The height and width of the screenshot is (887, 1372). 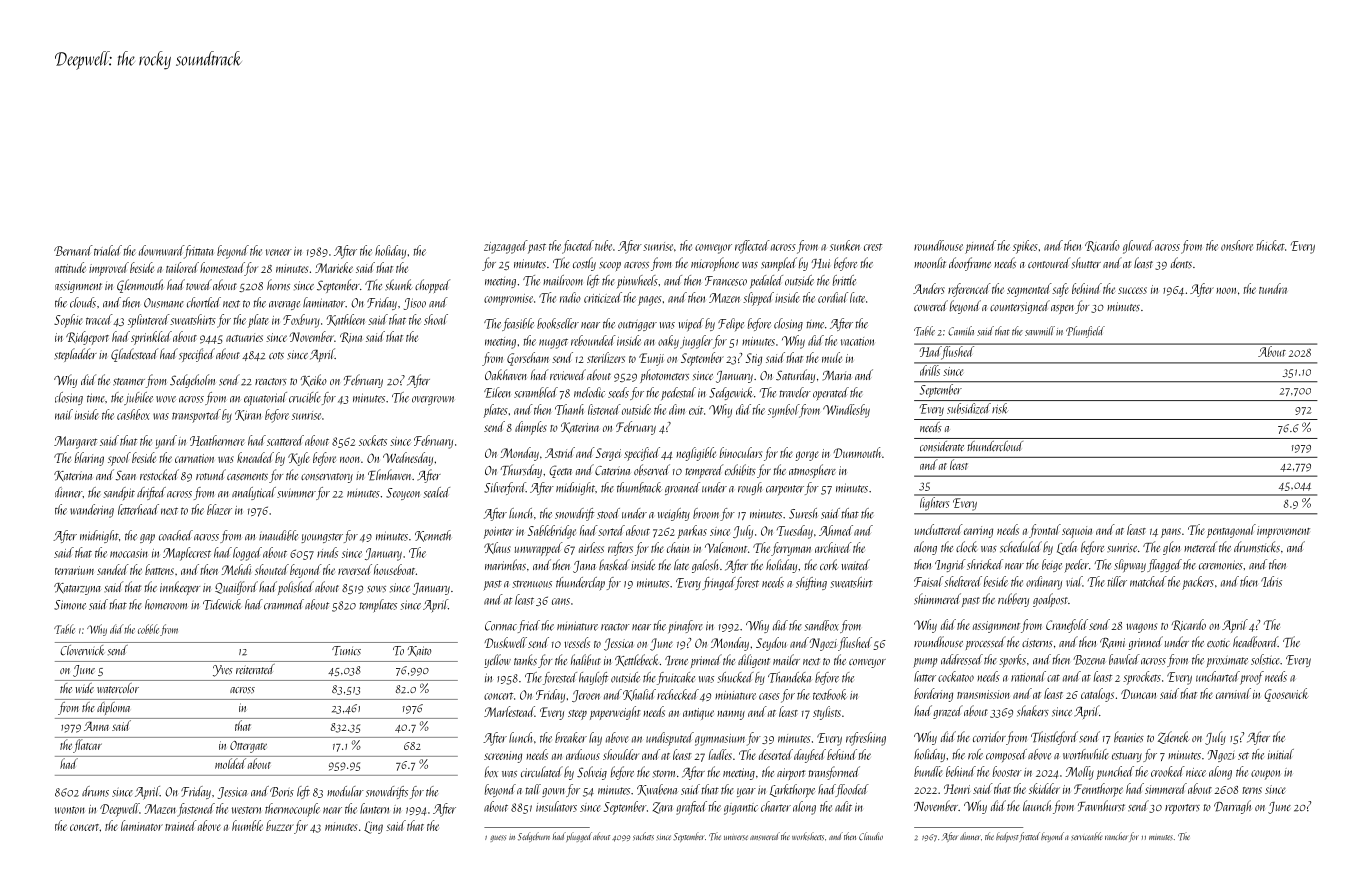 I want to click on textbook, so click(x=830, y=694).
